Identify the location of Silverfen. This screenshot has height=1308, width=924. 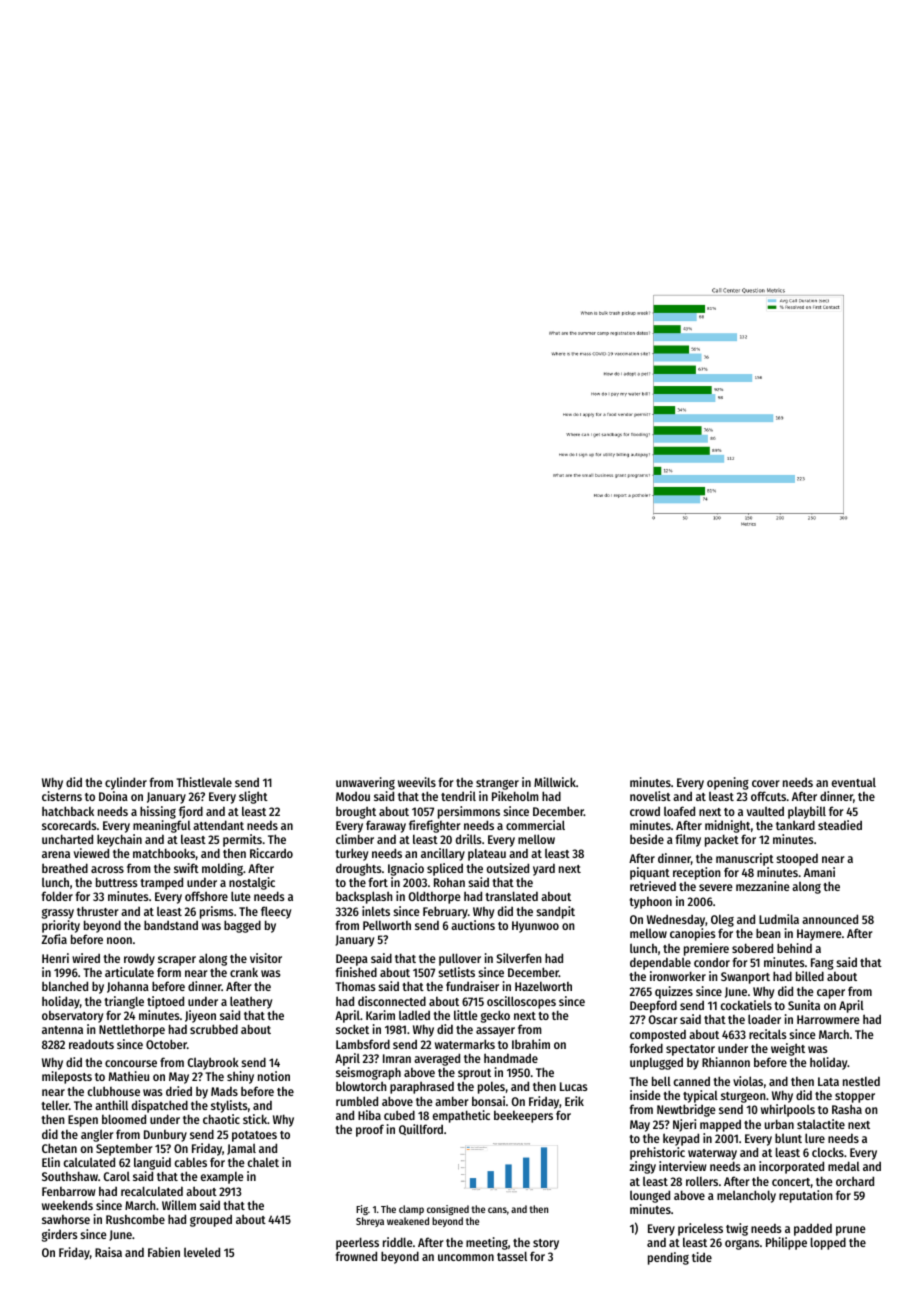
(519, 958).
